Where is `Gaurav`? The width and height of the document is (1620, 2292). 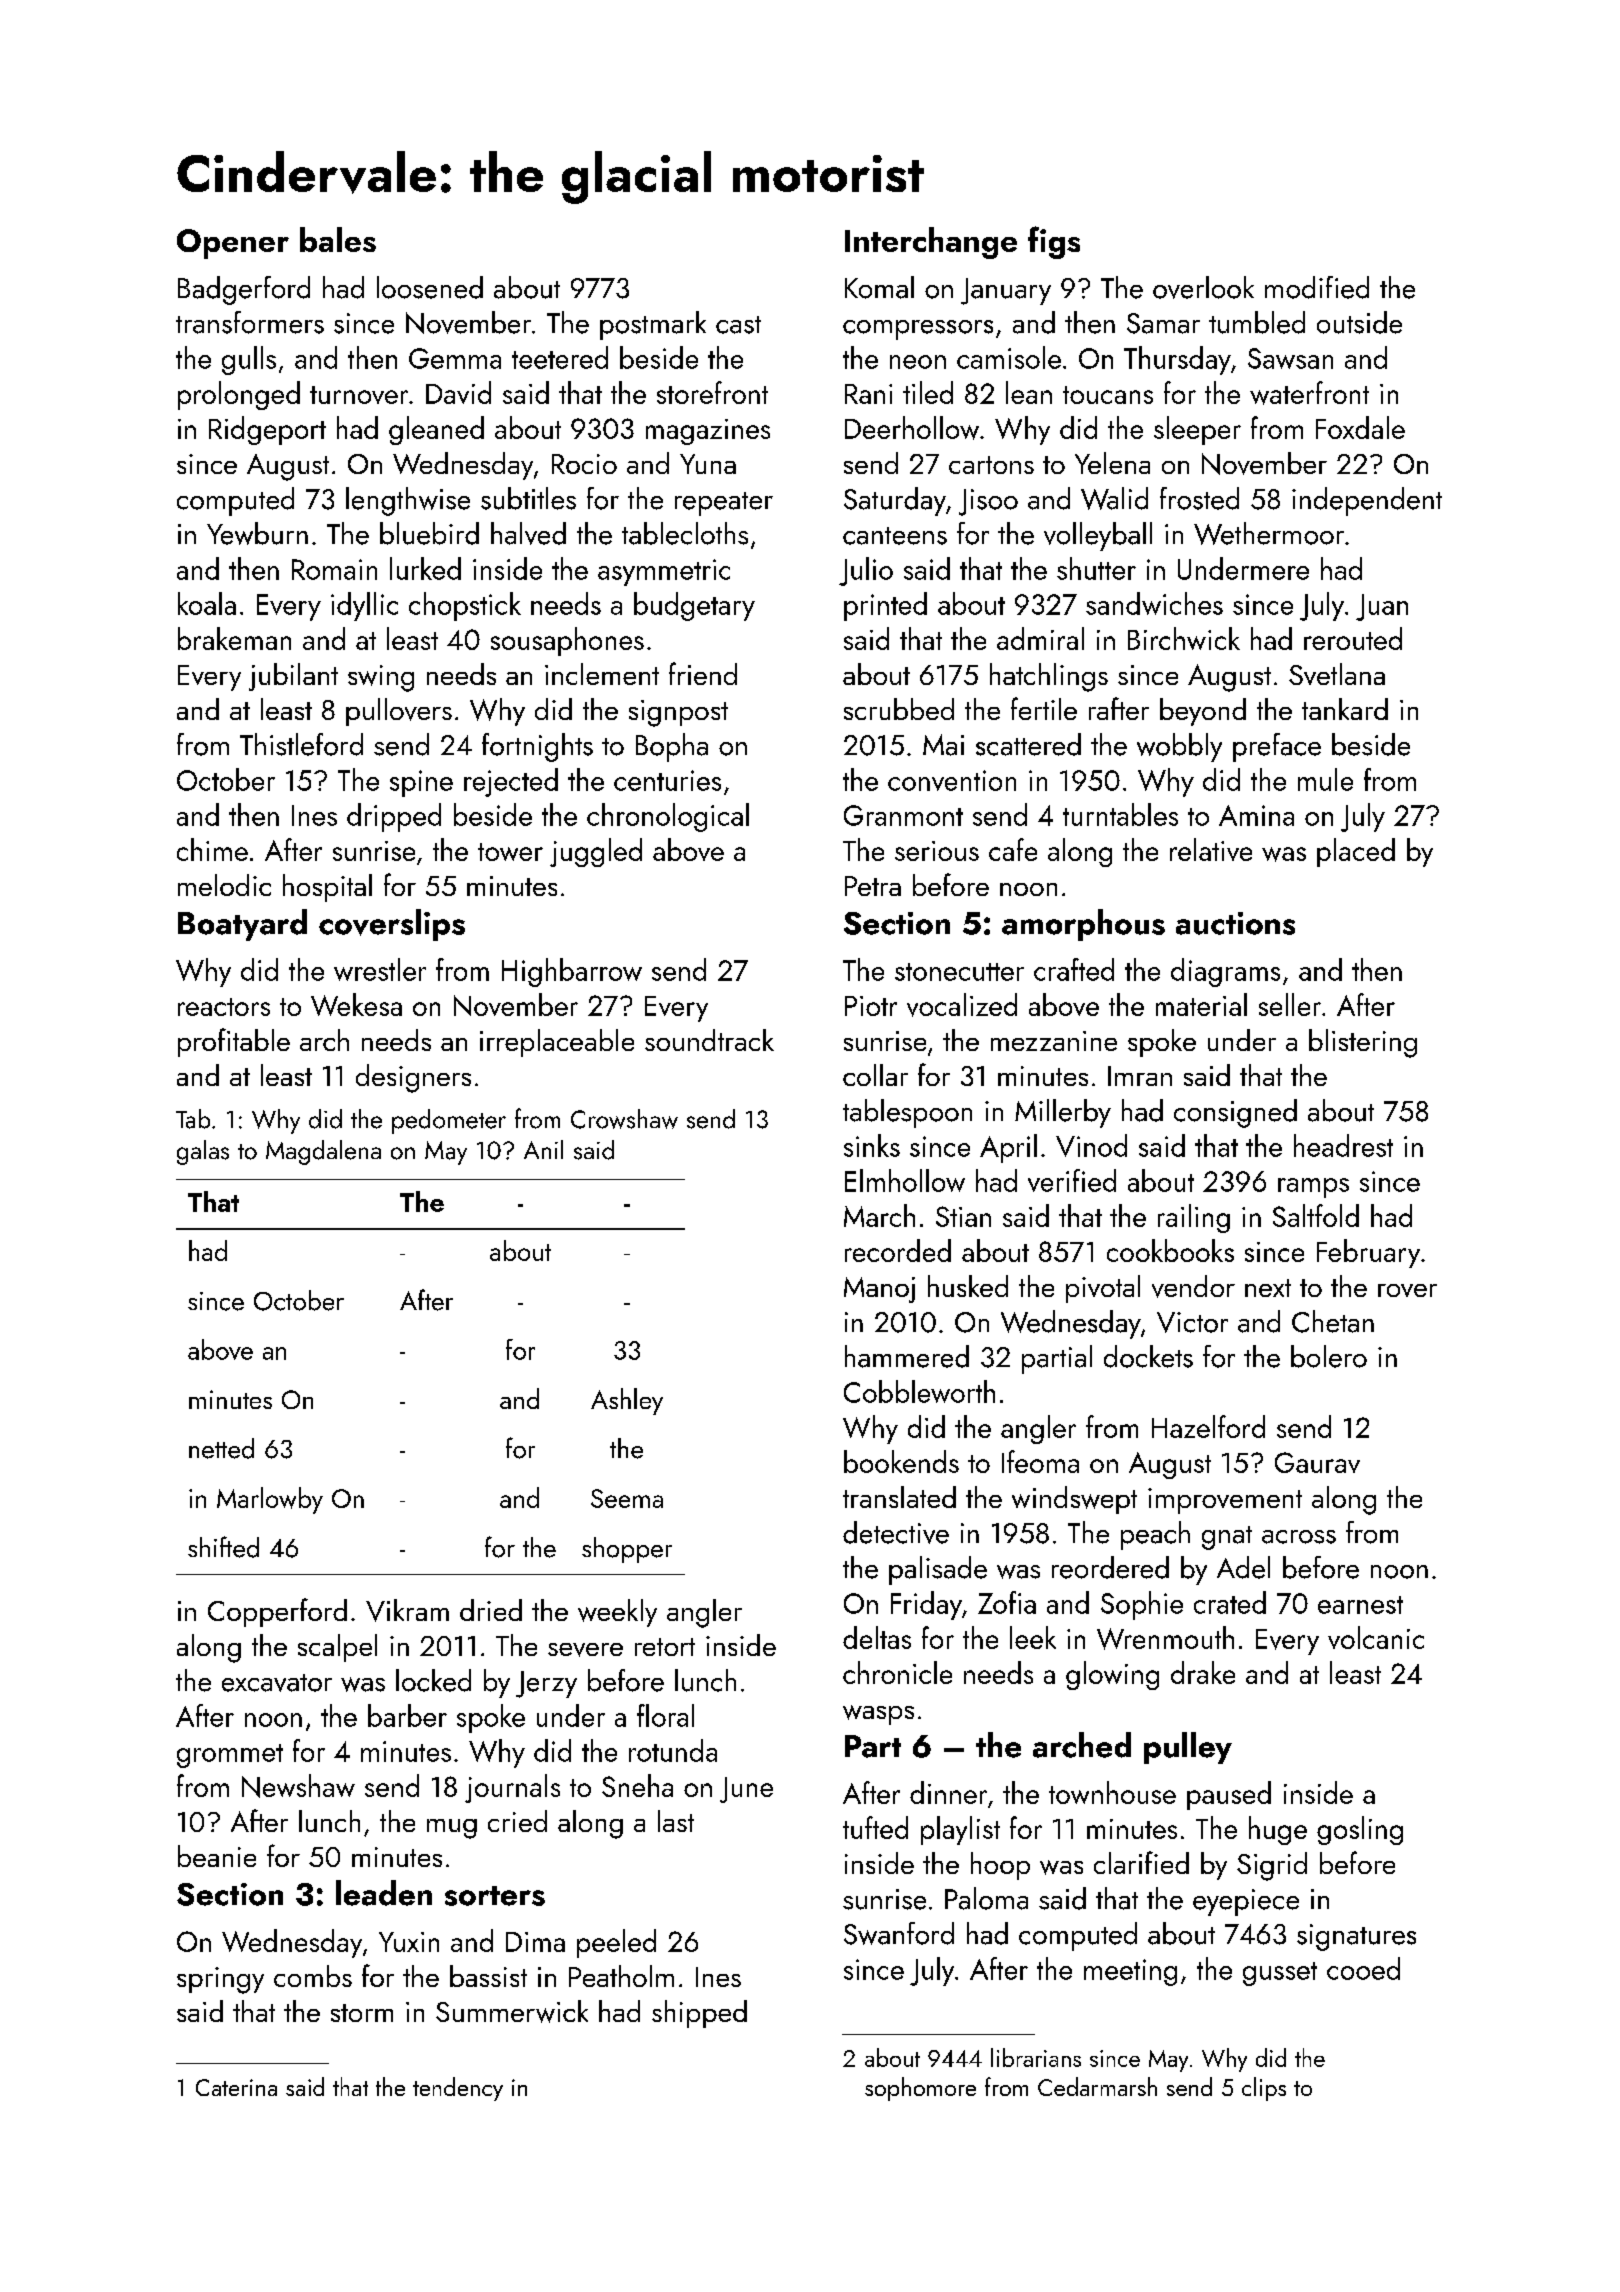
Gaurav is located at coordinates (1317, 1462).
